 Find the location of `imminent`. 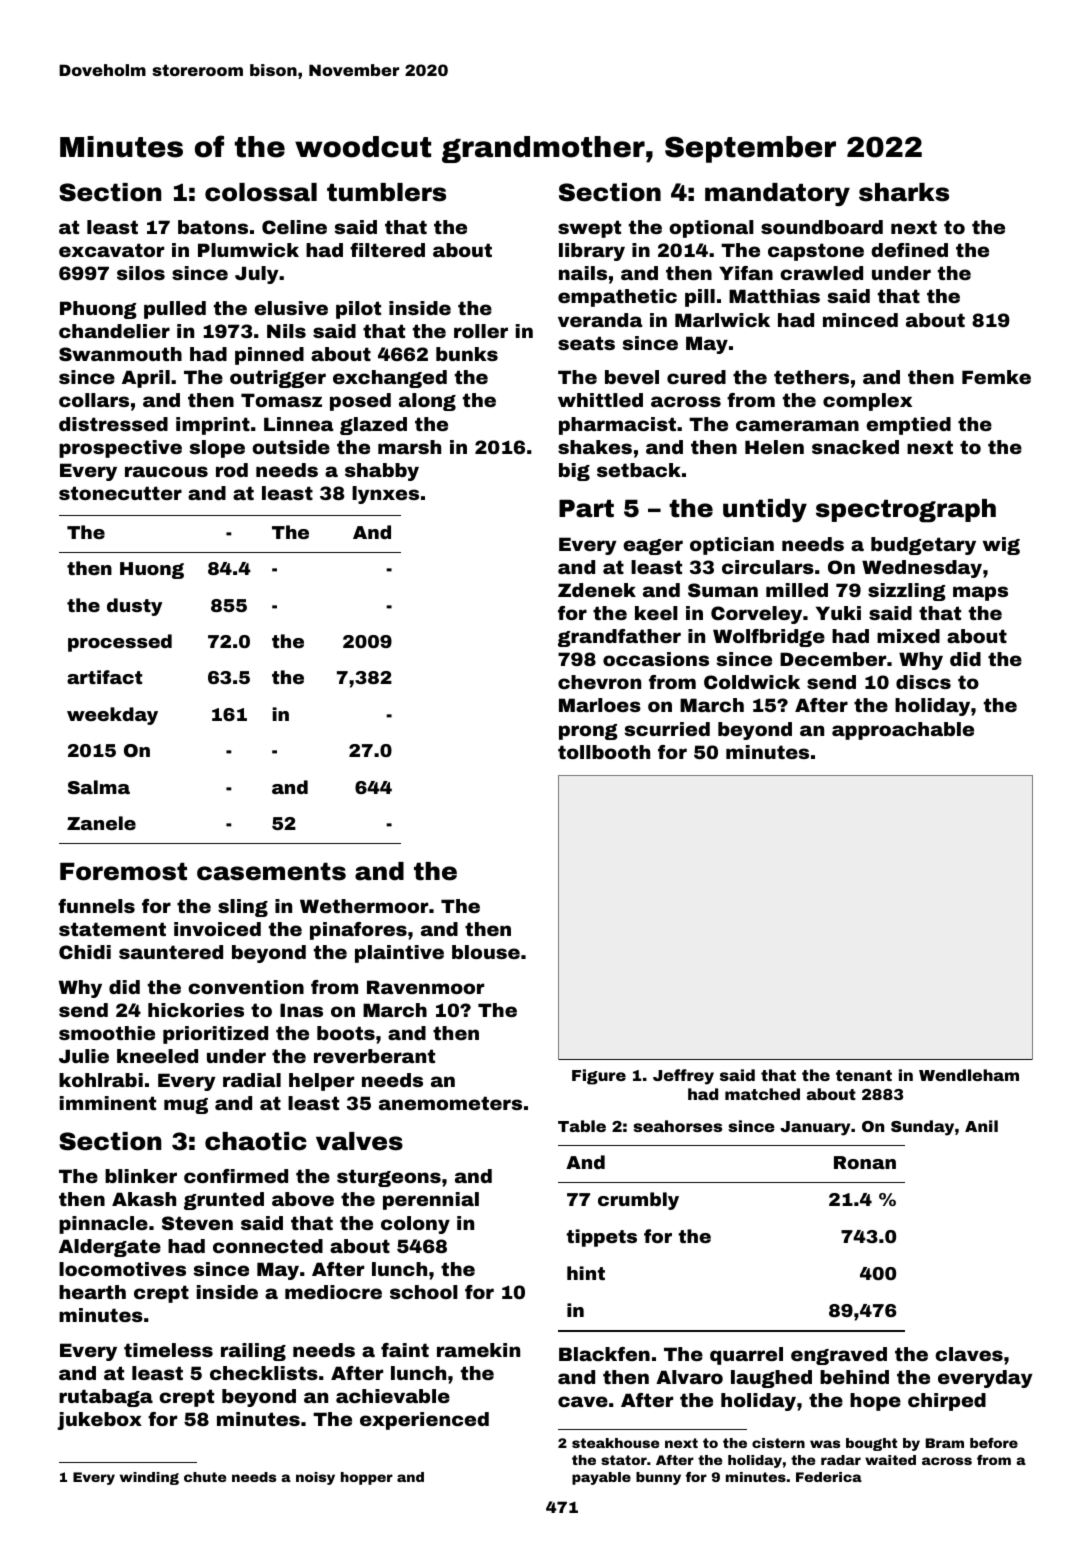

imminent is located at coordinates (108, 1103).
